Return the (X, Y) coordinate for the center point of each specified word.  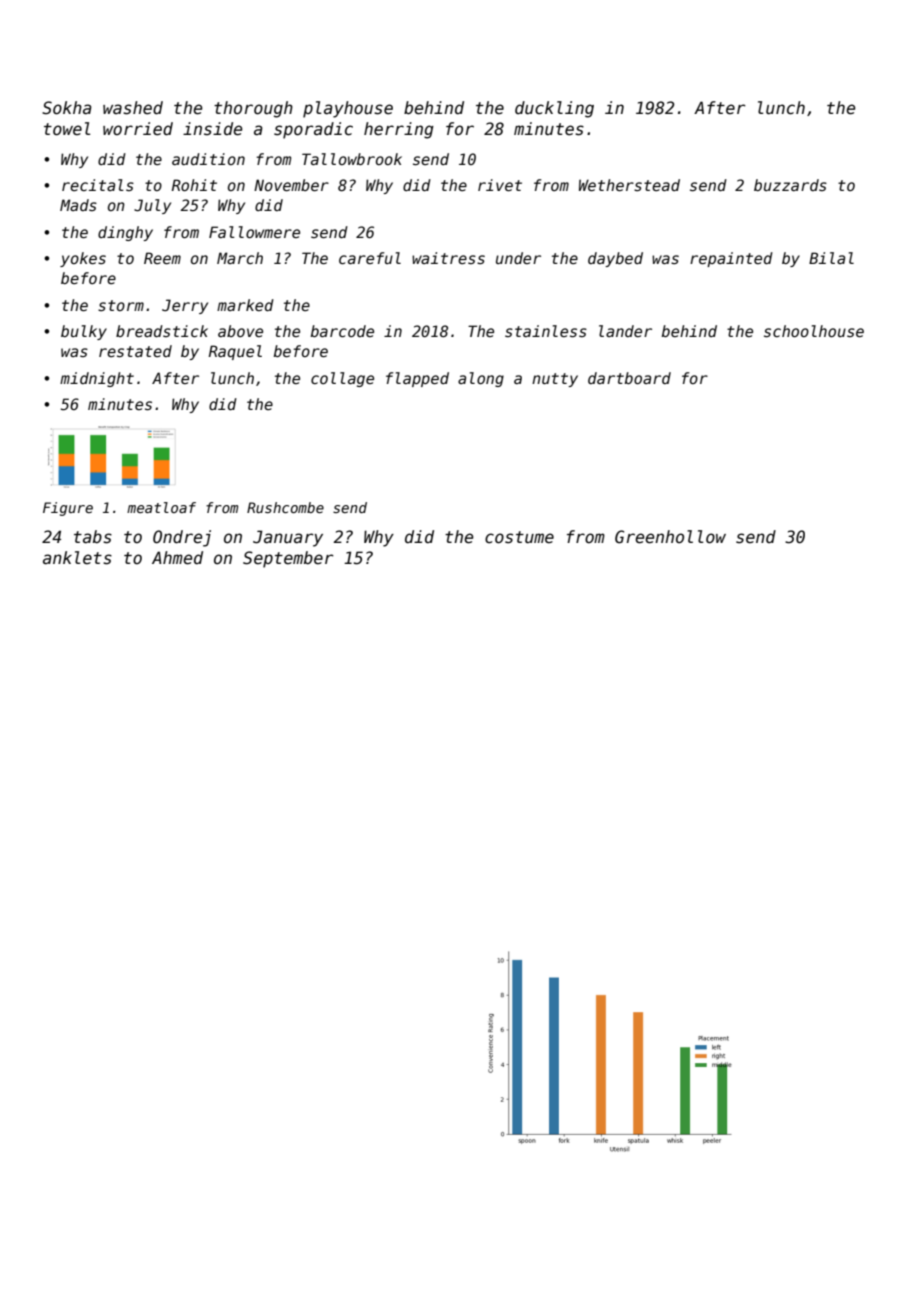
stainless (546, 331)
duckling (554, 109)
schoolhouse (814, 331)
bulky (84, 332)
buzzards (790, 185)
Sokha (67, 108)
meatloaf (161, 507)
